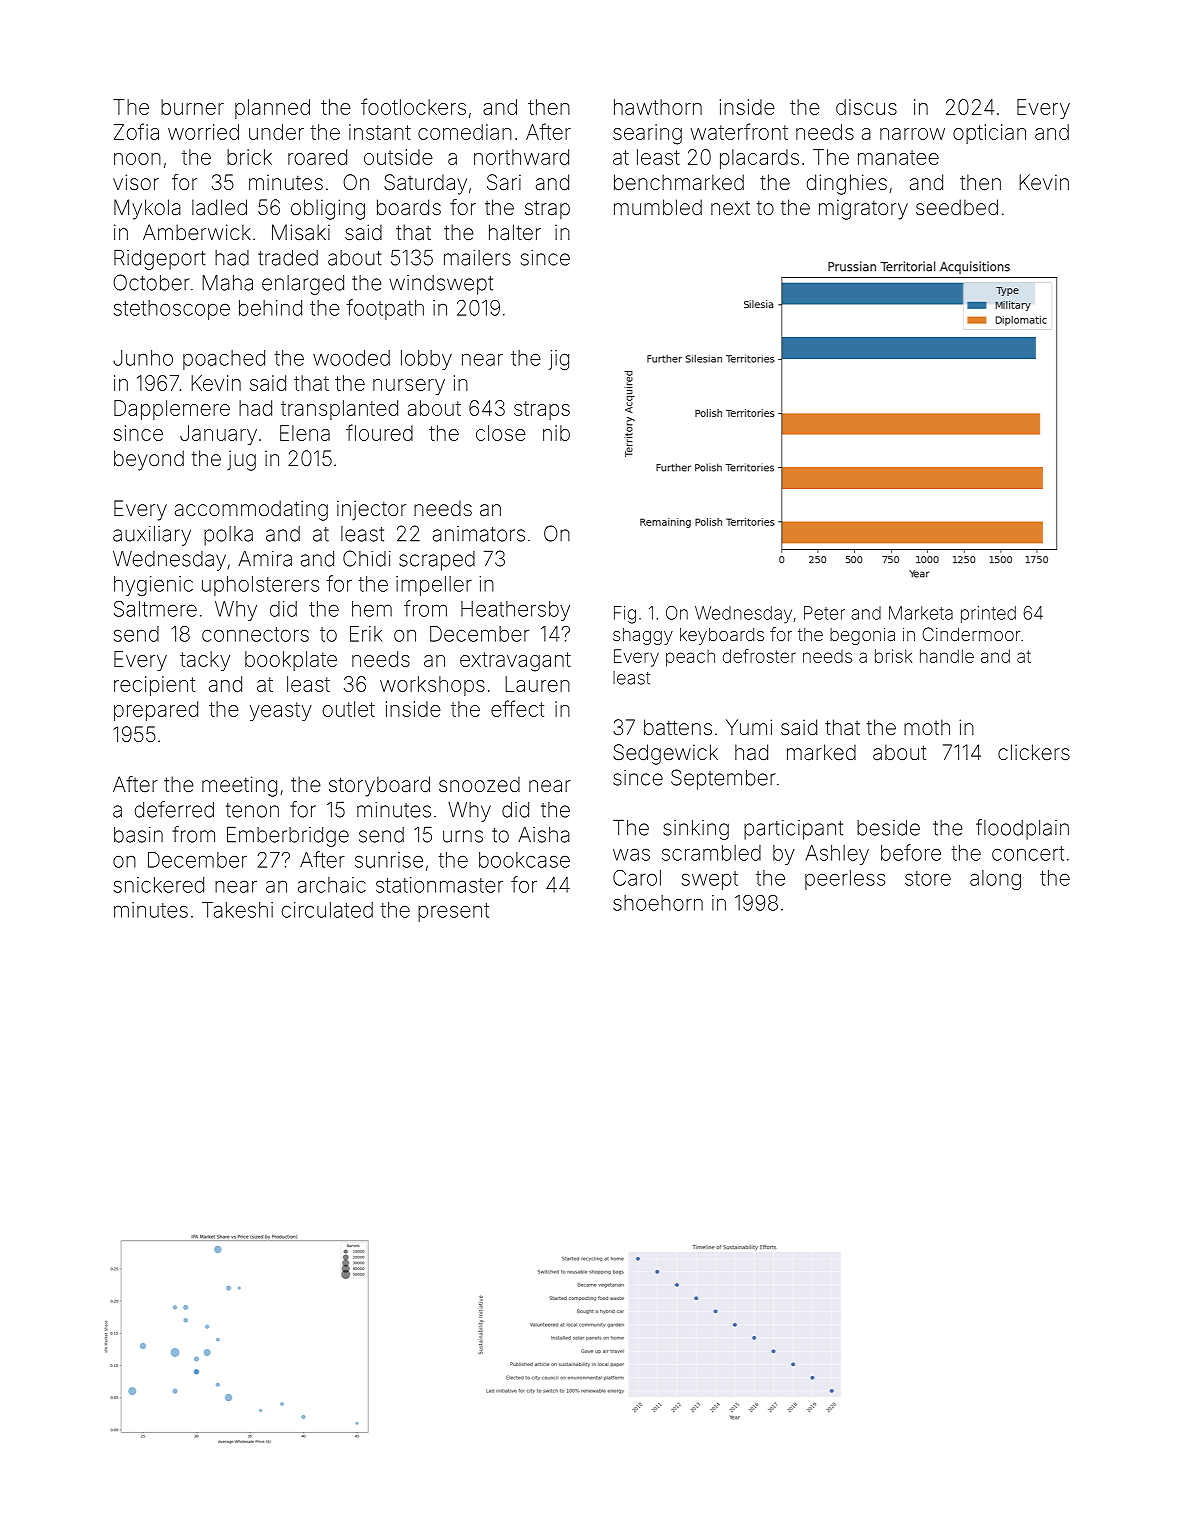 Image resolution: width=1183 pixels, height=1531 pixels. I want to click on Cindermoor, so click(971, 634).
